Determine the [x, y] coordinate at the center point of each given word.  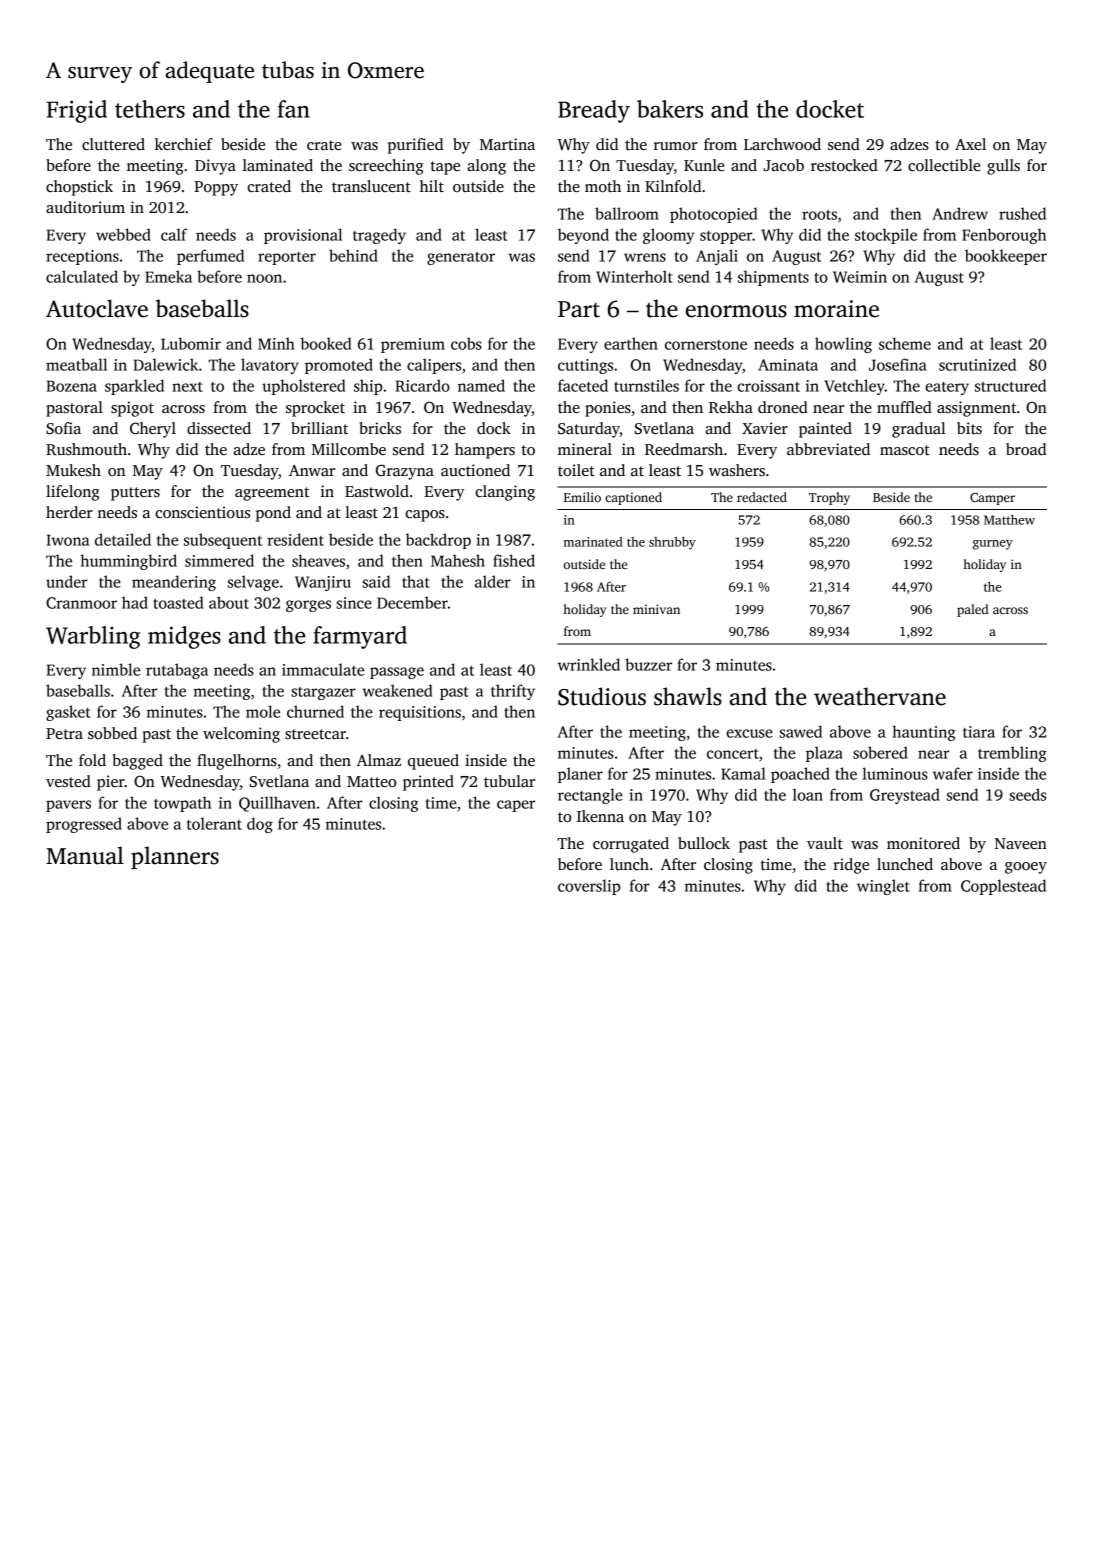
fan [294, 109]
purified [415, 146]
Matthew [1009, 520]
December [412, 602]
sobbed [112, 733]
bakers [670, 109]
